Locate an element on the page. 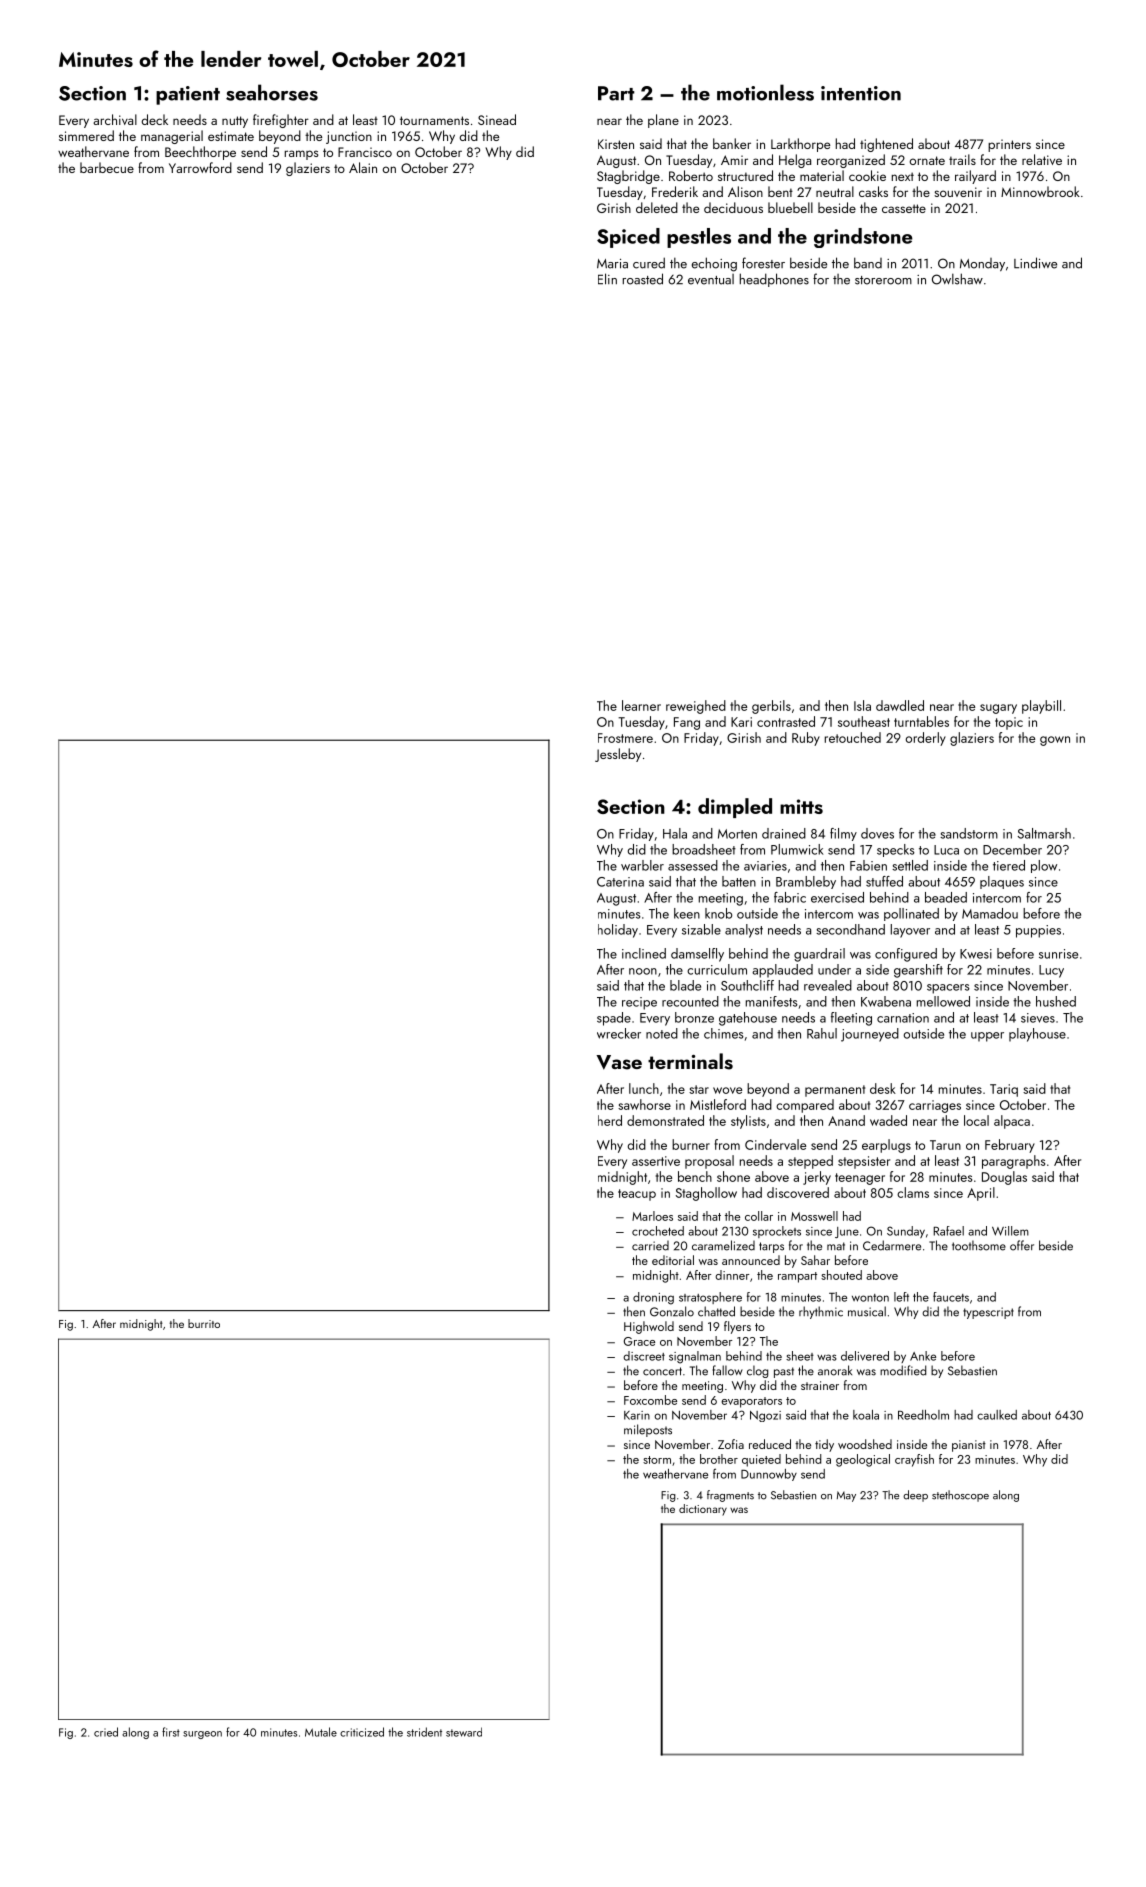 Image resolution: width=1146 pixels, height=1887 pixels. patient is located at coordinates (188, 95).
